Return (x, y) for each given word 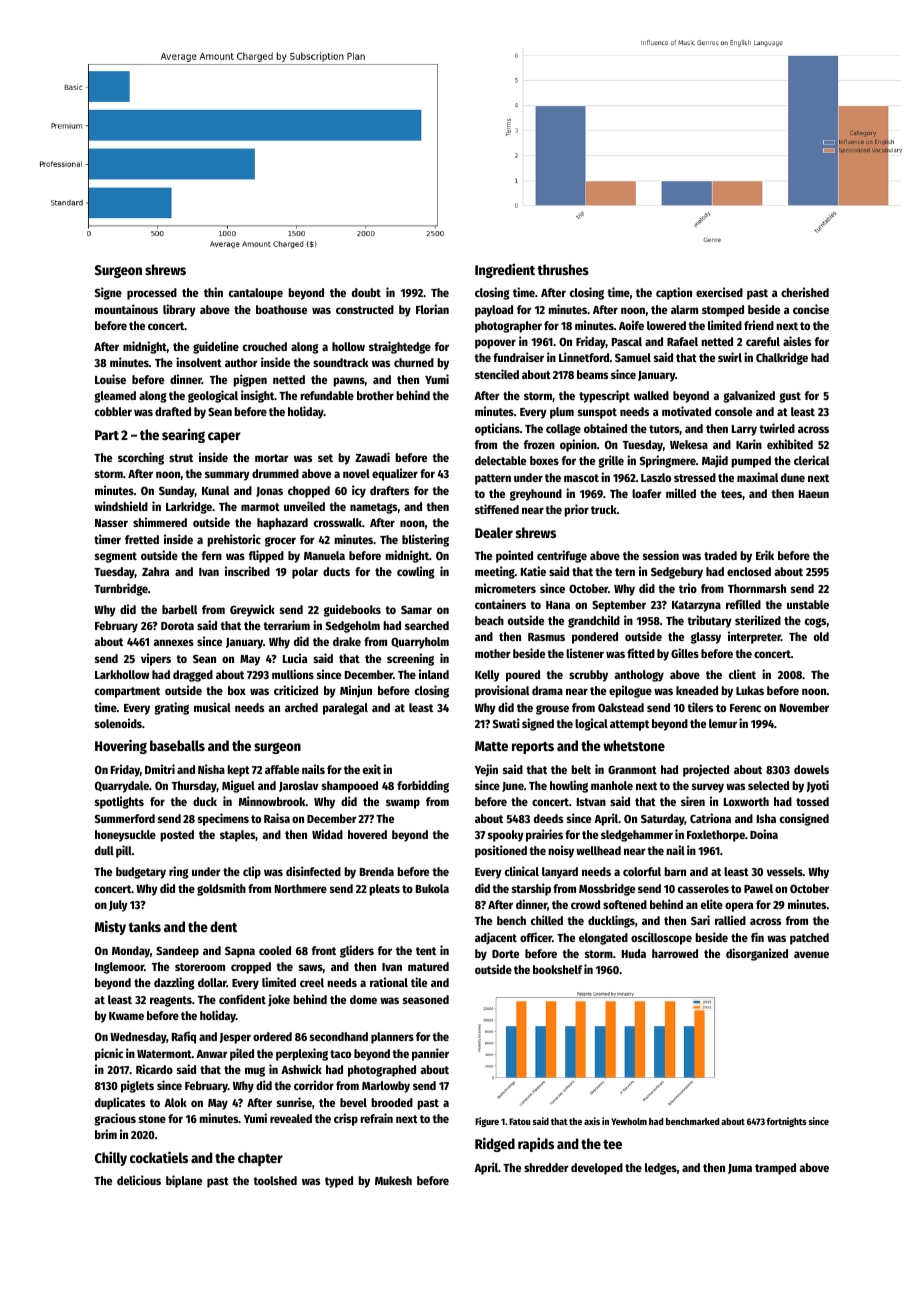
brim (106, 1134)
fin (757, 937)
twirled (777, 428)
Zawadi (372, 457)
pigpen (250, 380)
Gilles (685, 653)
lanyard (560, 873)
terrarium (286, 625)
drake (347, 641)
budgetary (141, 873)
